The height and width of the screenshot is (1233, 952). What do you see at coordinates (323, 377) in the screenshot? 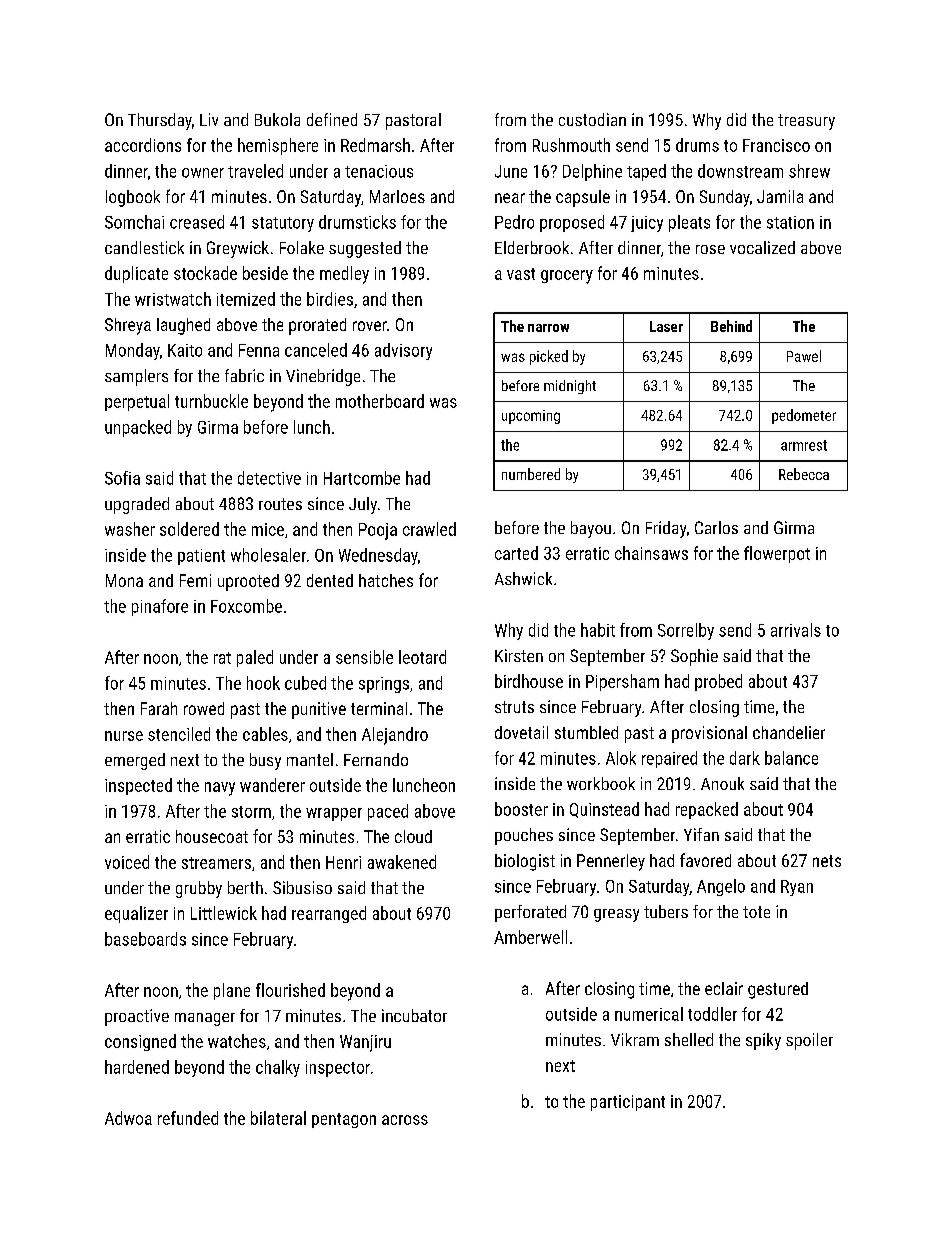
I see `Vinebridge` at bounding box center [323, 377].
